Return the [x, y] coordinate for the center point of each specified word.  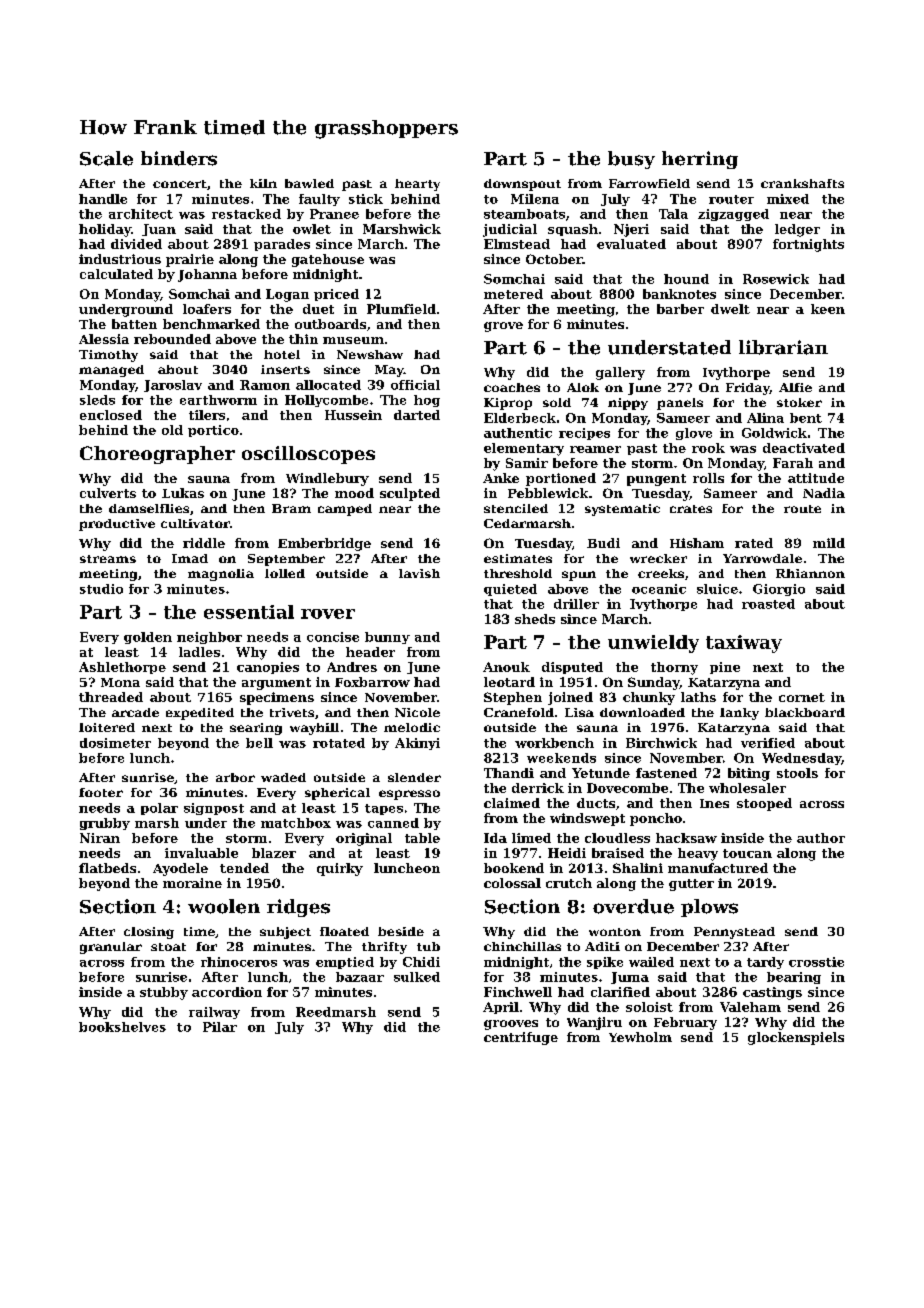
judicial [510, 230]
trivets [292, 712]
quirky [340, 869]
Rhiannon [810, 573]
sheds [535, 619]
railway [214, 1013]
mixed [788, 199]
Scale [106, 158]
